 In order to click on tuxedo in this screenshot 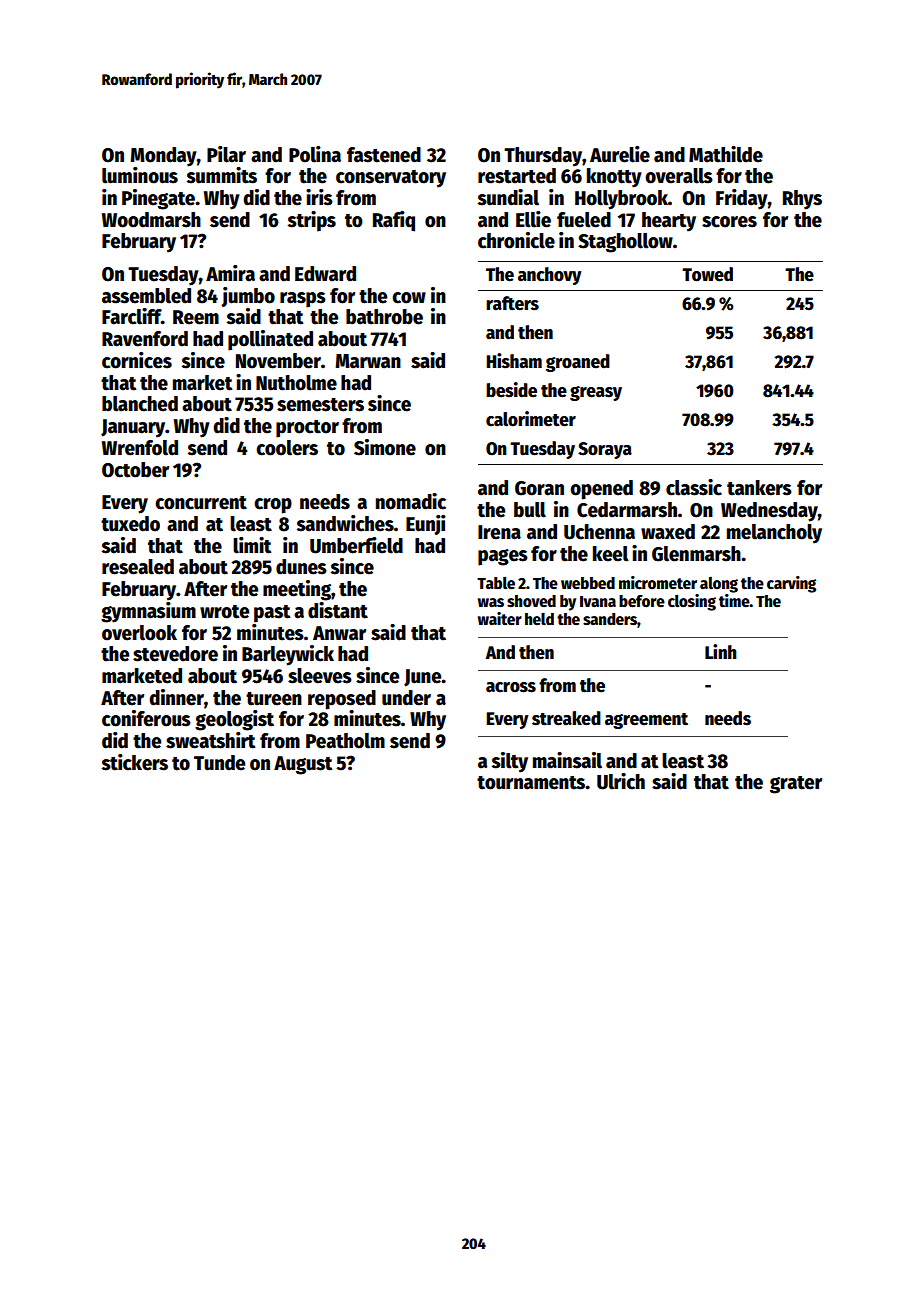, I will do `click(130, 524)`.
